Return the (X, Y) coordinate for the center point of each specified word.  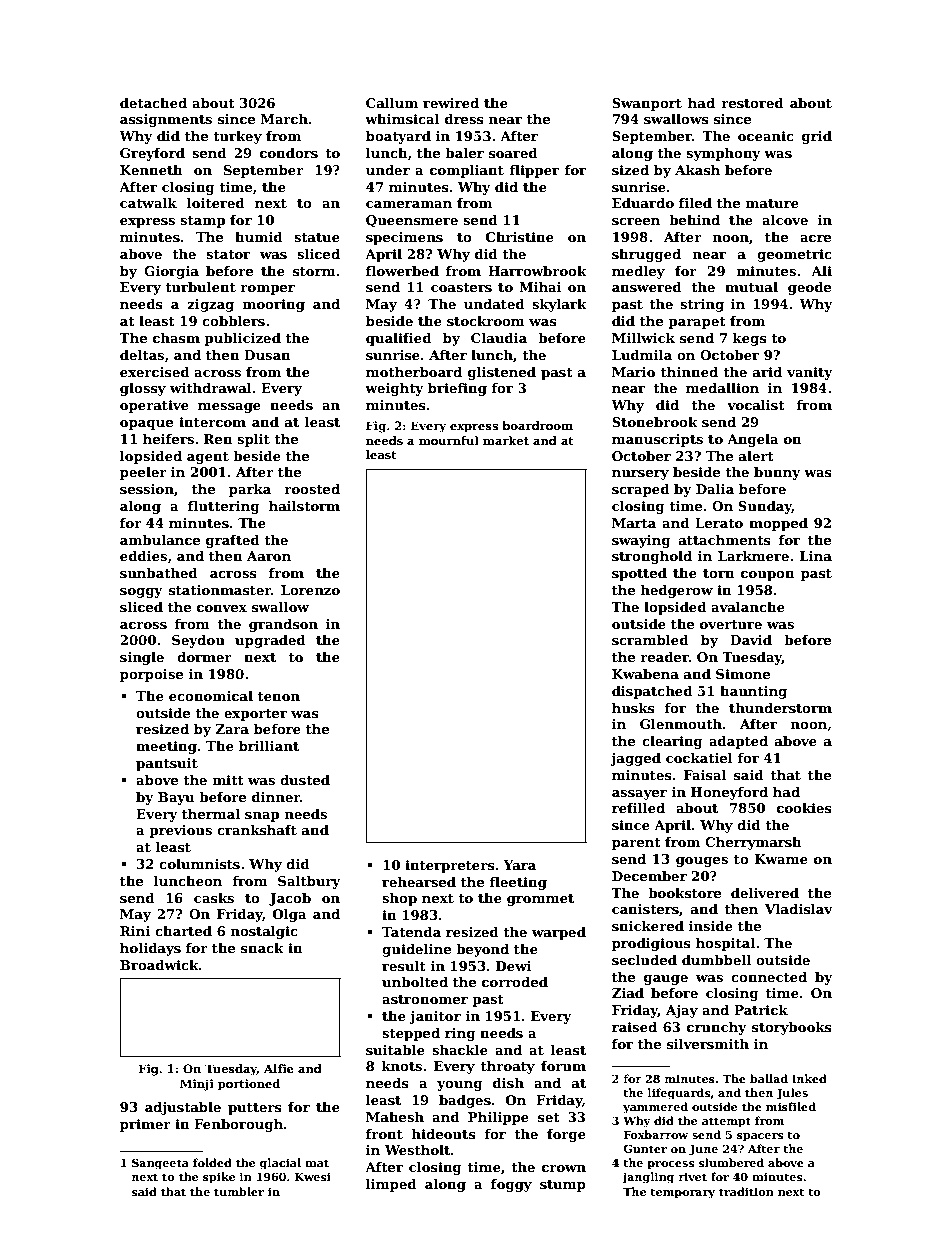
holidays (150, 949)
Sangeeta (160, 1164)
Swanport (647, 104)
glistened (502, 373)
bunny (777, 473)
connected (769, 977)
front (384, 1134)
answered (647, 287)
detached (153, 103)
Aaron (269, 556)
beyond (482, 950)
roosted (312, 489)
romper (267, 290)
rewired (451, 103)
